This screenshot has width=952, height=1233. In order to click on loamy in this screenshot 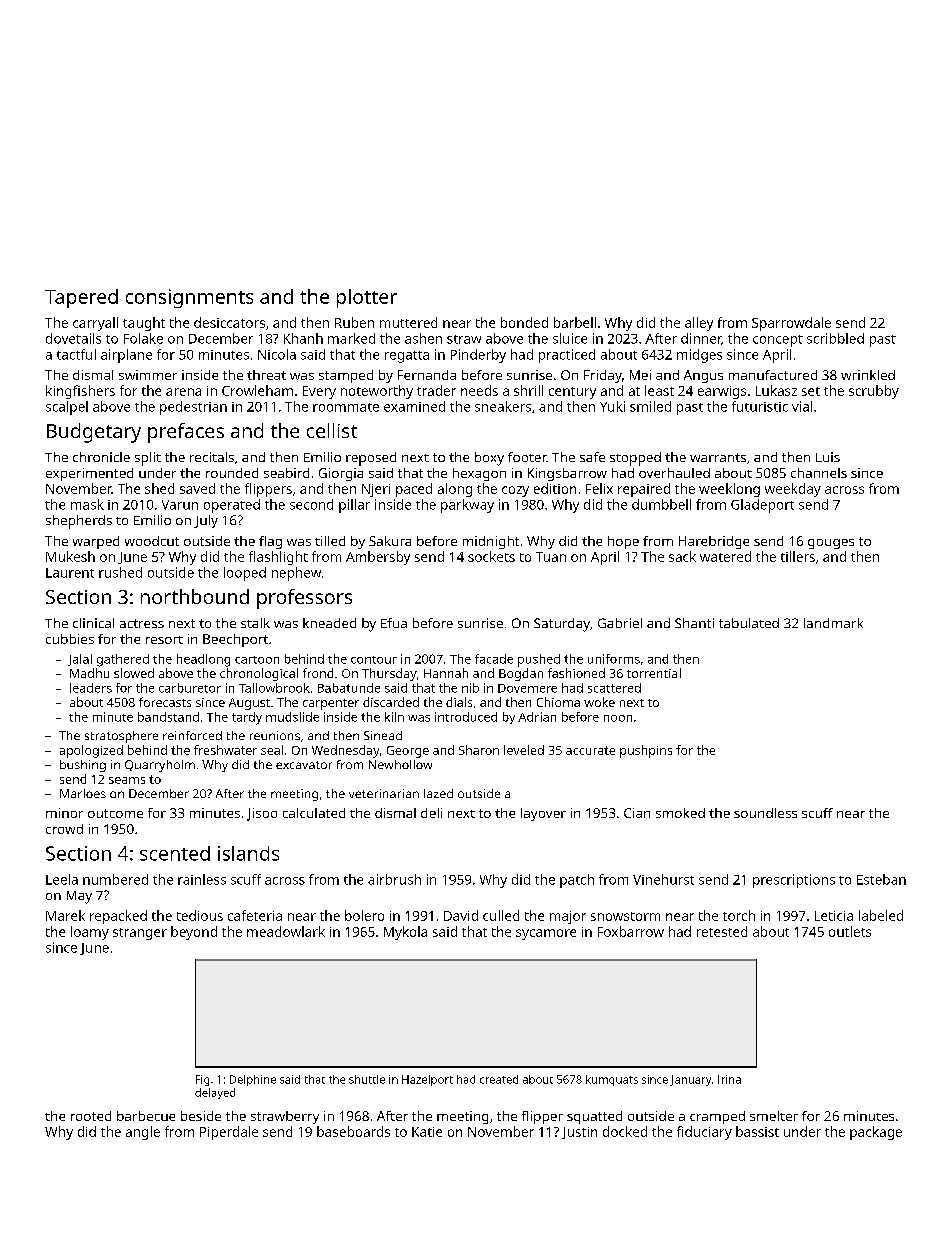, I will do `click(90, 933)`.
